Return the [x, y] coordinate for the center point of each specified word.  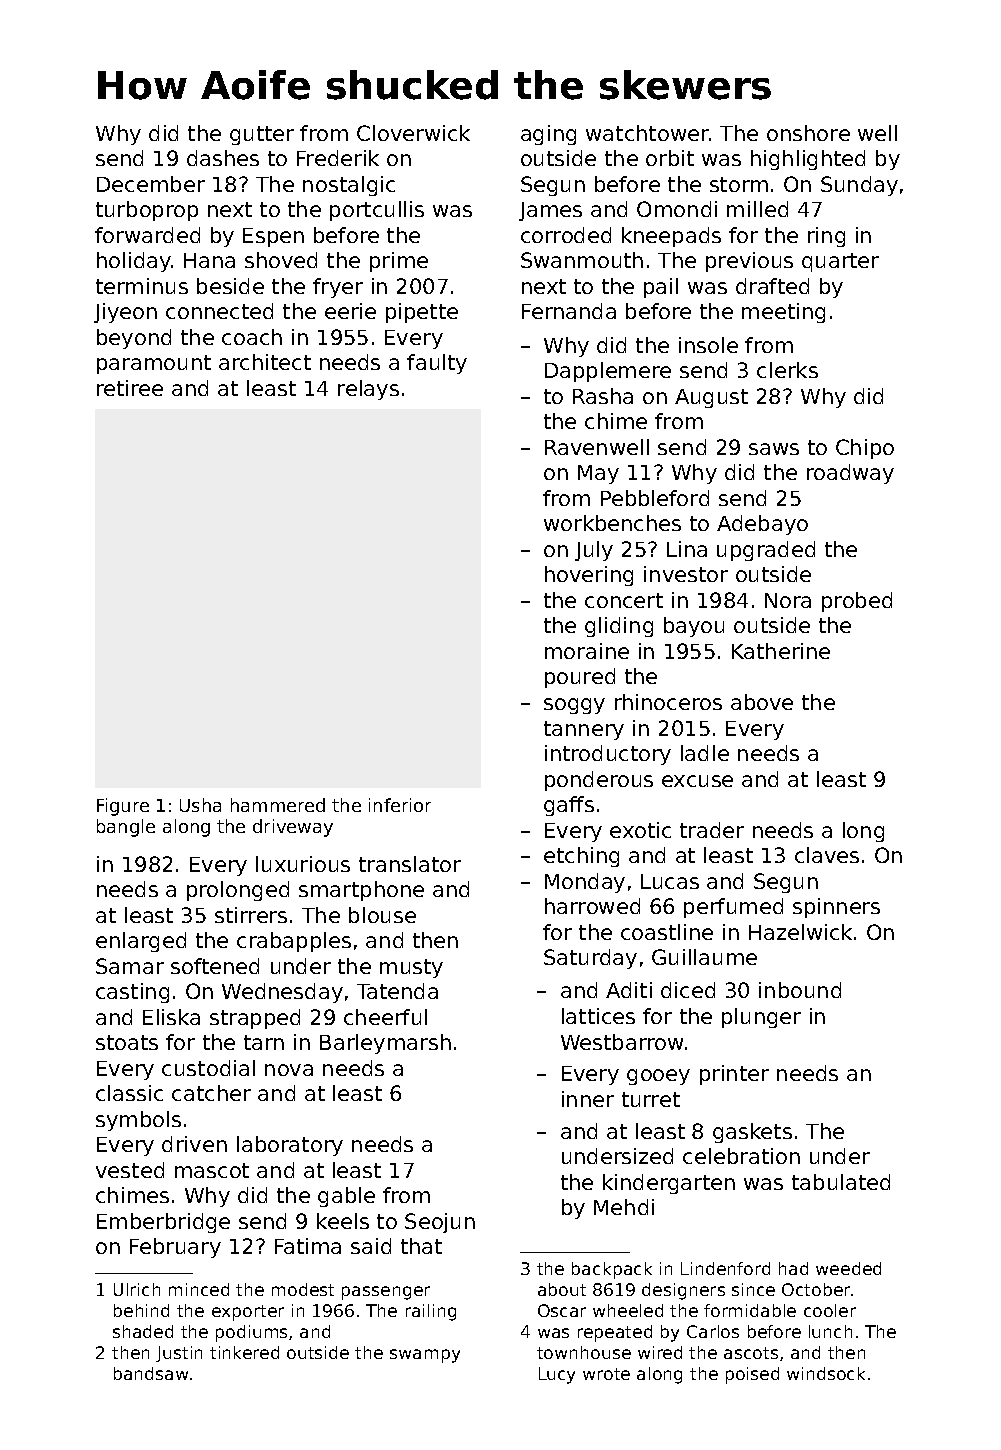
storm [739, 184]
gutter [262, 135]
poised [752, 1375]
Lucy [557, 1375]
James [550, 211]
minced [199, 1289]
